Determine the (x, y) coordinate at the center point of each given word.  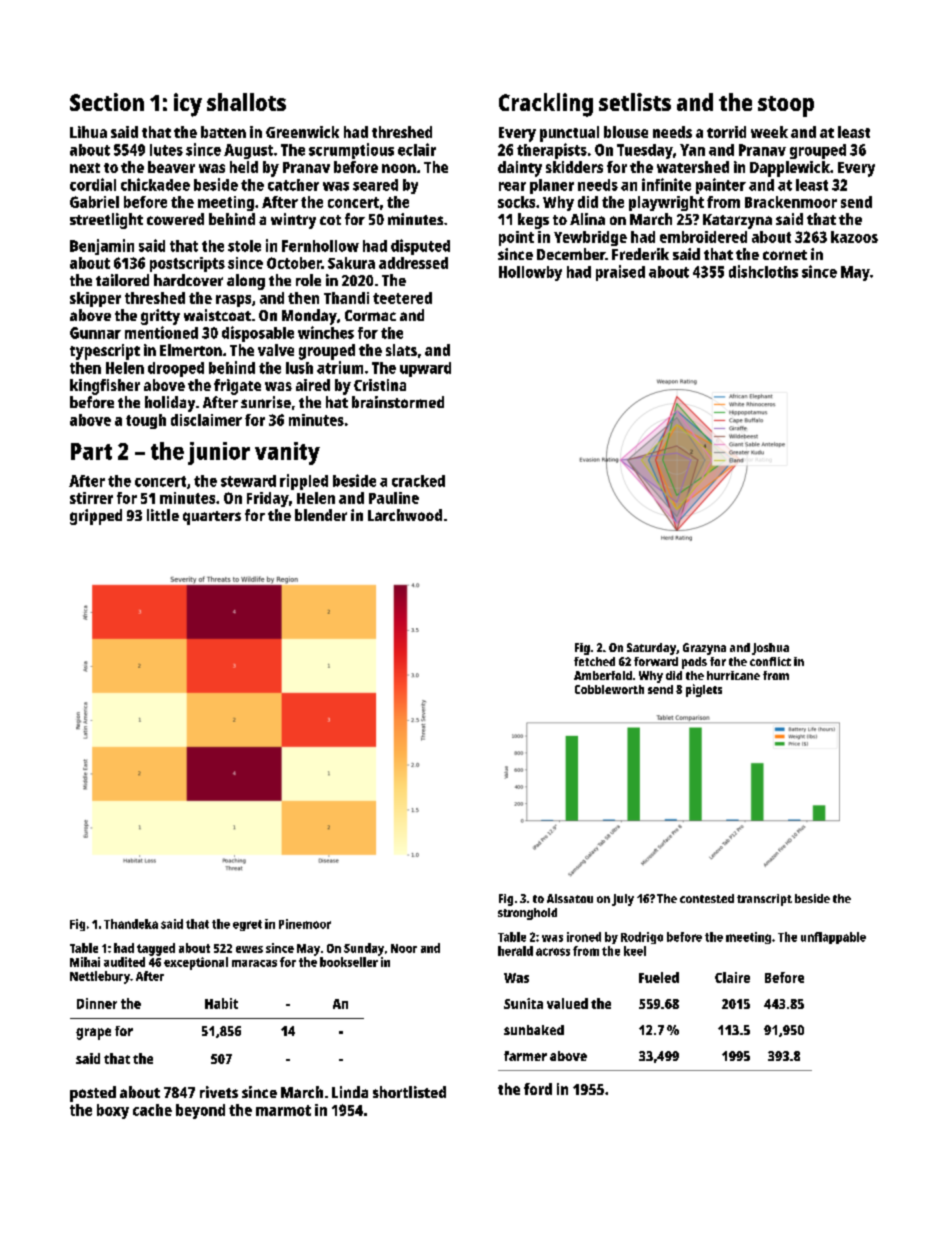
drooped (176, 369)
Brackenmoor (791, 202)
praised (620, 273)
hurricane (733, 675)
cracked (418, 481)
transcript (764, 900)
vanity (287, 453)
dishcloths (763, 271)
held (244, 167)
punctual (569, 134)
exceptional (196, 963)
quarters (212, 518)
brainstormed (398, 402)
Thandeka (131, 924)
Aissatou (570, 898)
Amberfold (603, 675)
